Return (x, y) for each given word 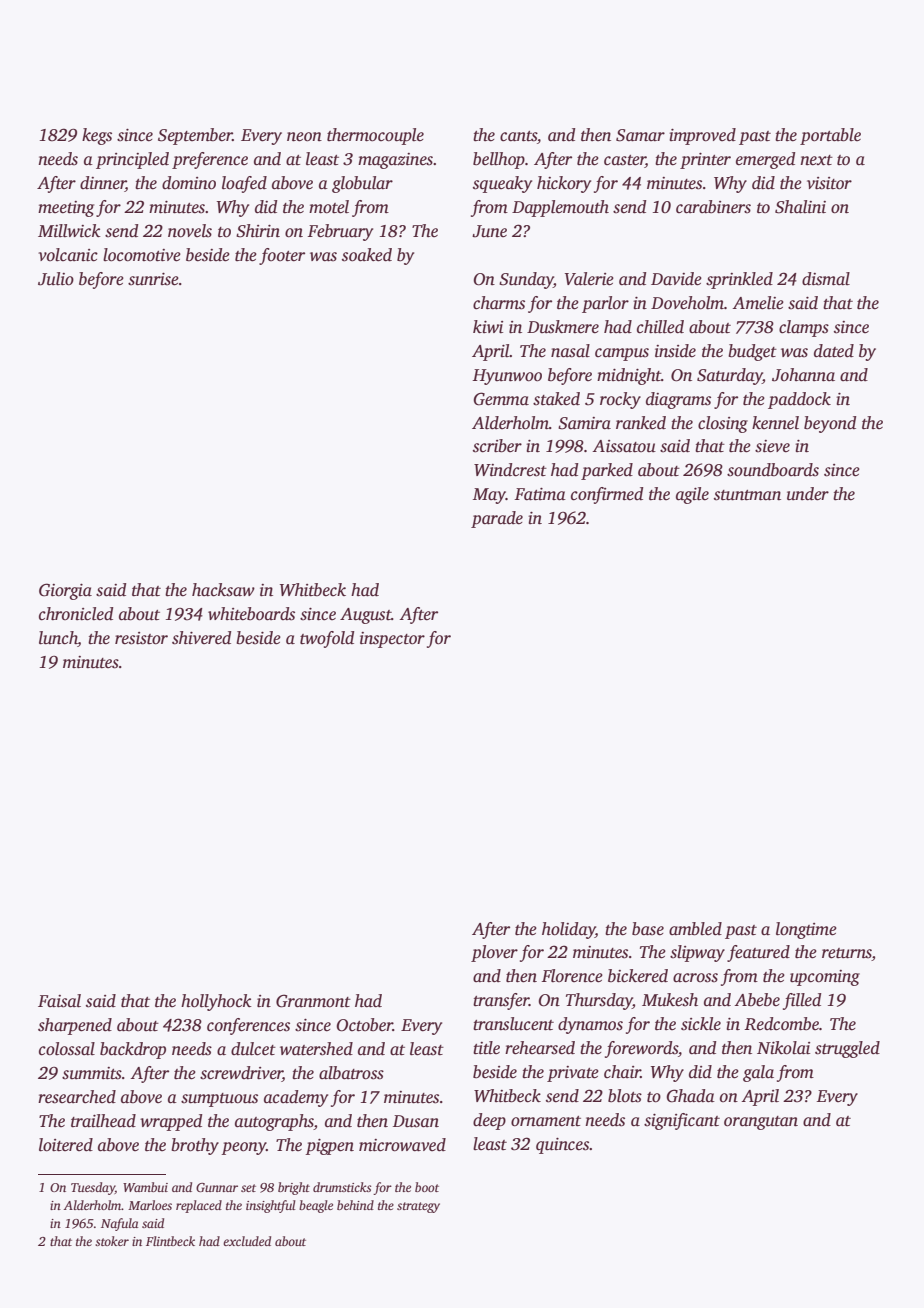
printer (705, 161)
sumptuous (219, 1100)
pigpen (329, 1147)
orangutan (761, 1123)
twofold (327, 639)
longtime (806, 930)
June (489, 231)
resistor (141, 638)
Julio (56, 279)
